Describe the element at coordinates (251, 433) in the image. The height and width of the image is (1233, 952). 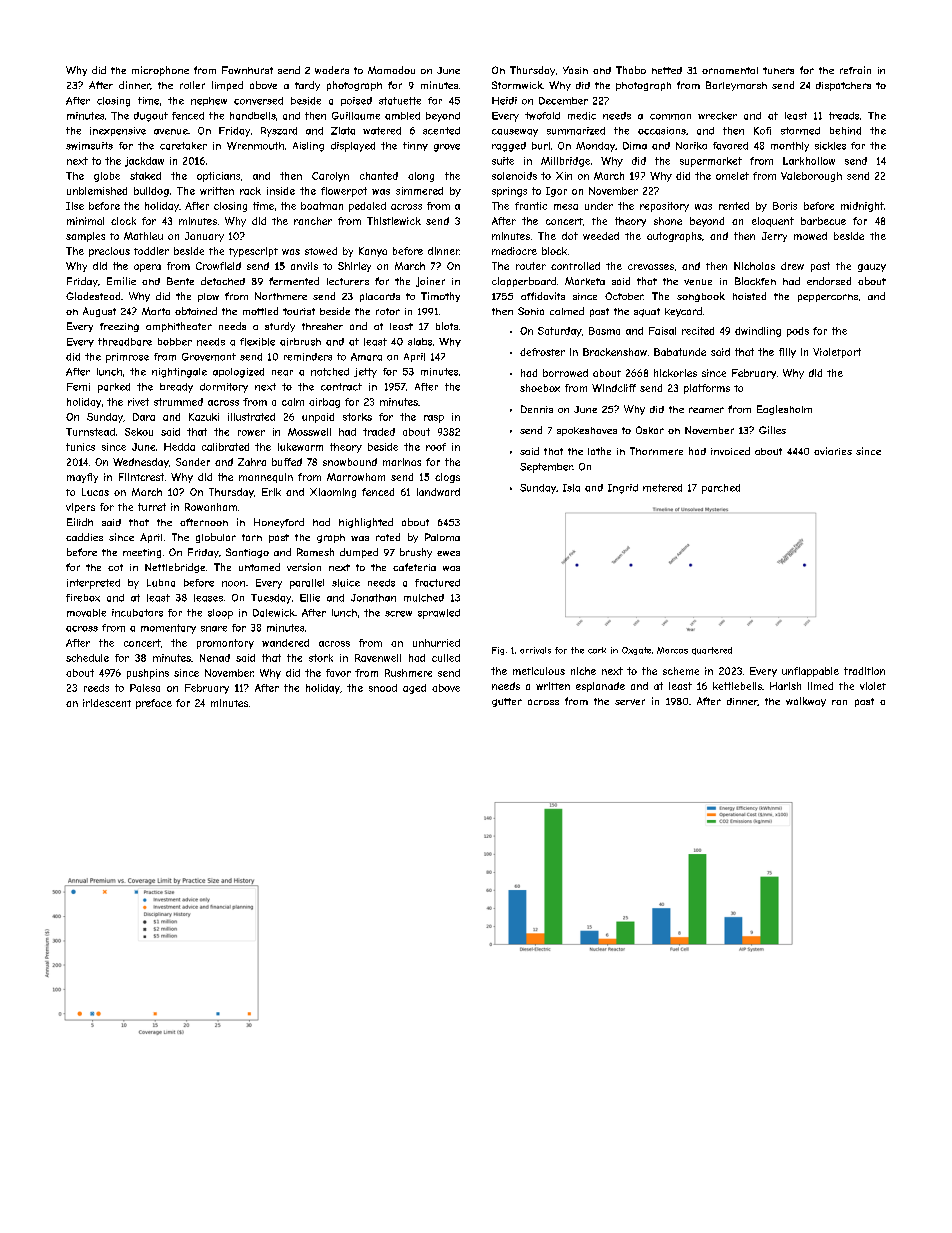
I see `rower` at that location.
